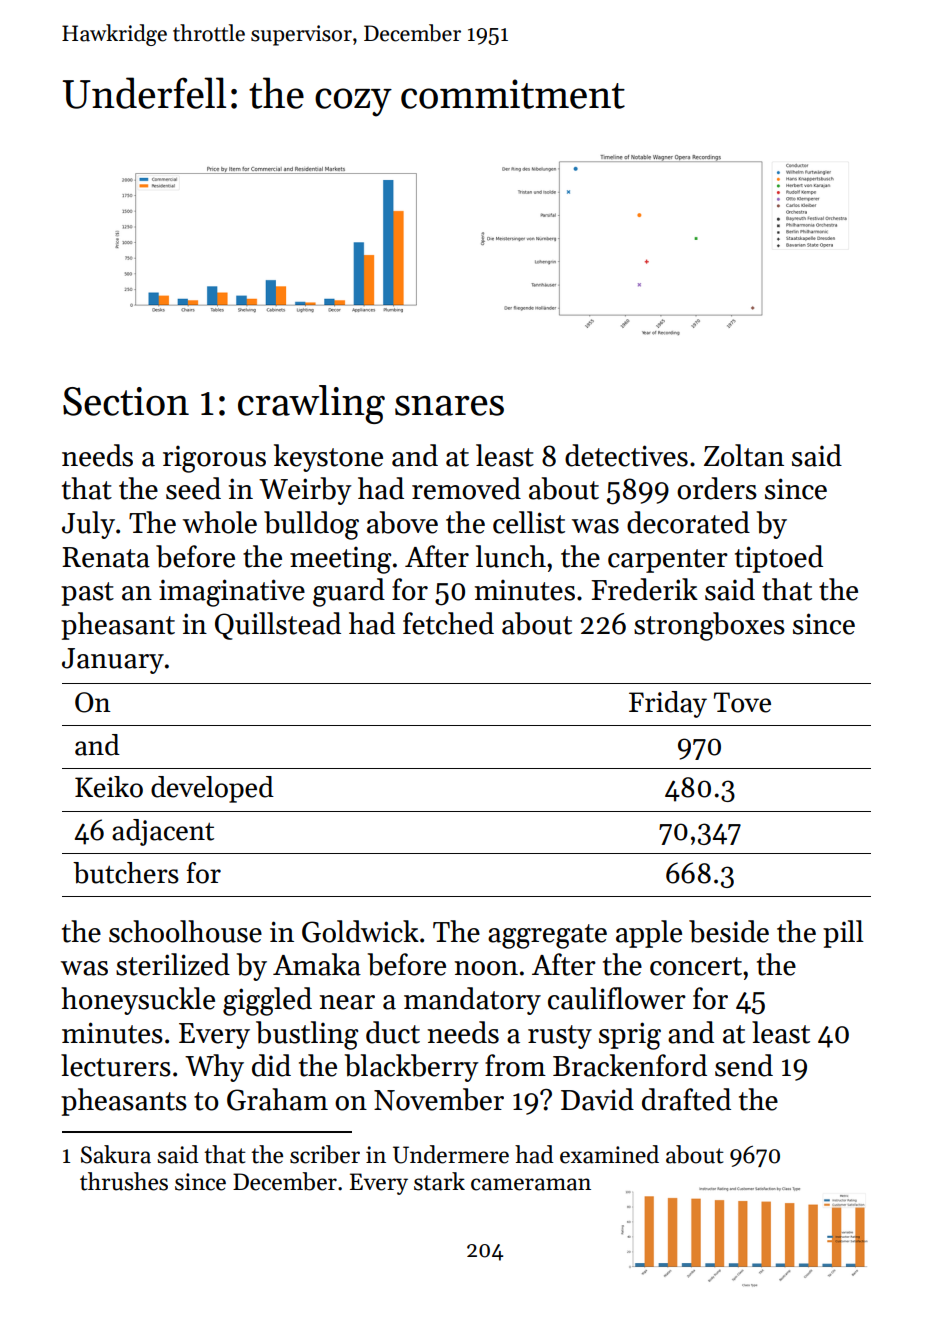 Image resolution: width=932 pixels, height=1323 pixels. I want to click on cameraman, so click(531, 1184).
